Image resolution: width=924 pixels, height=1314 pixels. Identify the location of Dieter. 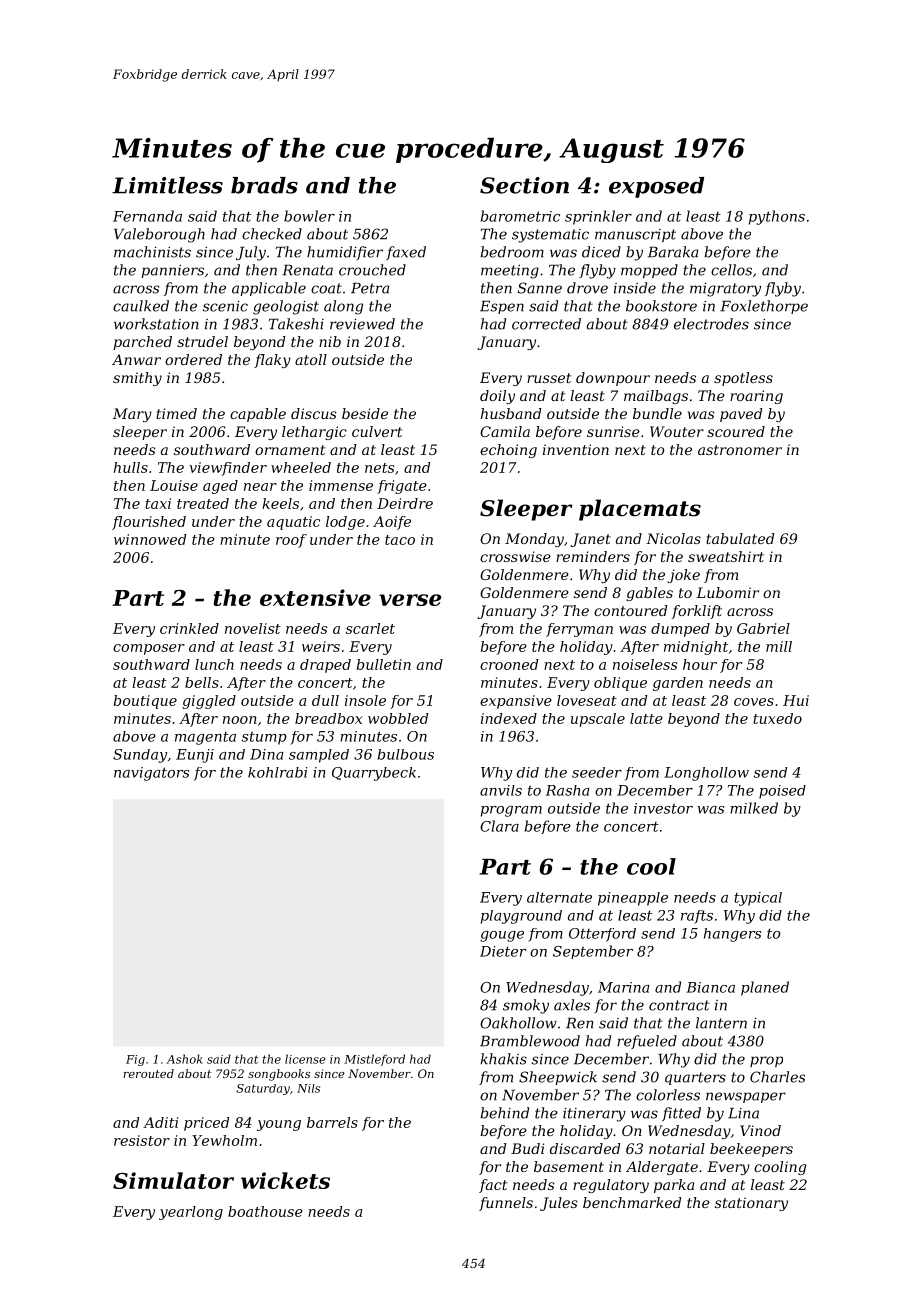
(503, 951).
